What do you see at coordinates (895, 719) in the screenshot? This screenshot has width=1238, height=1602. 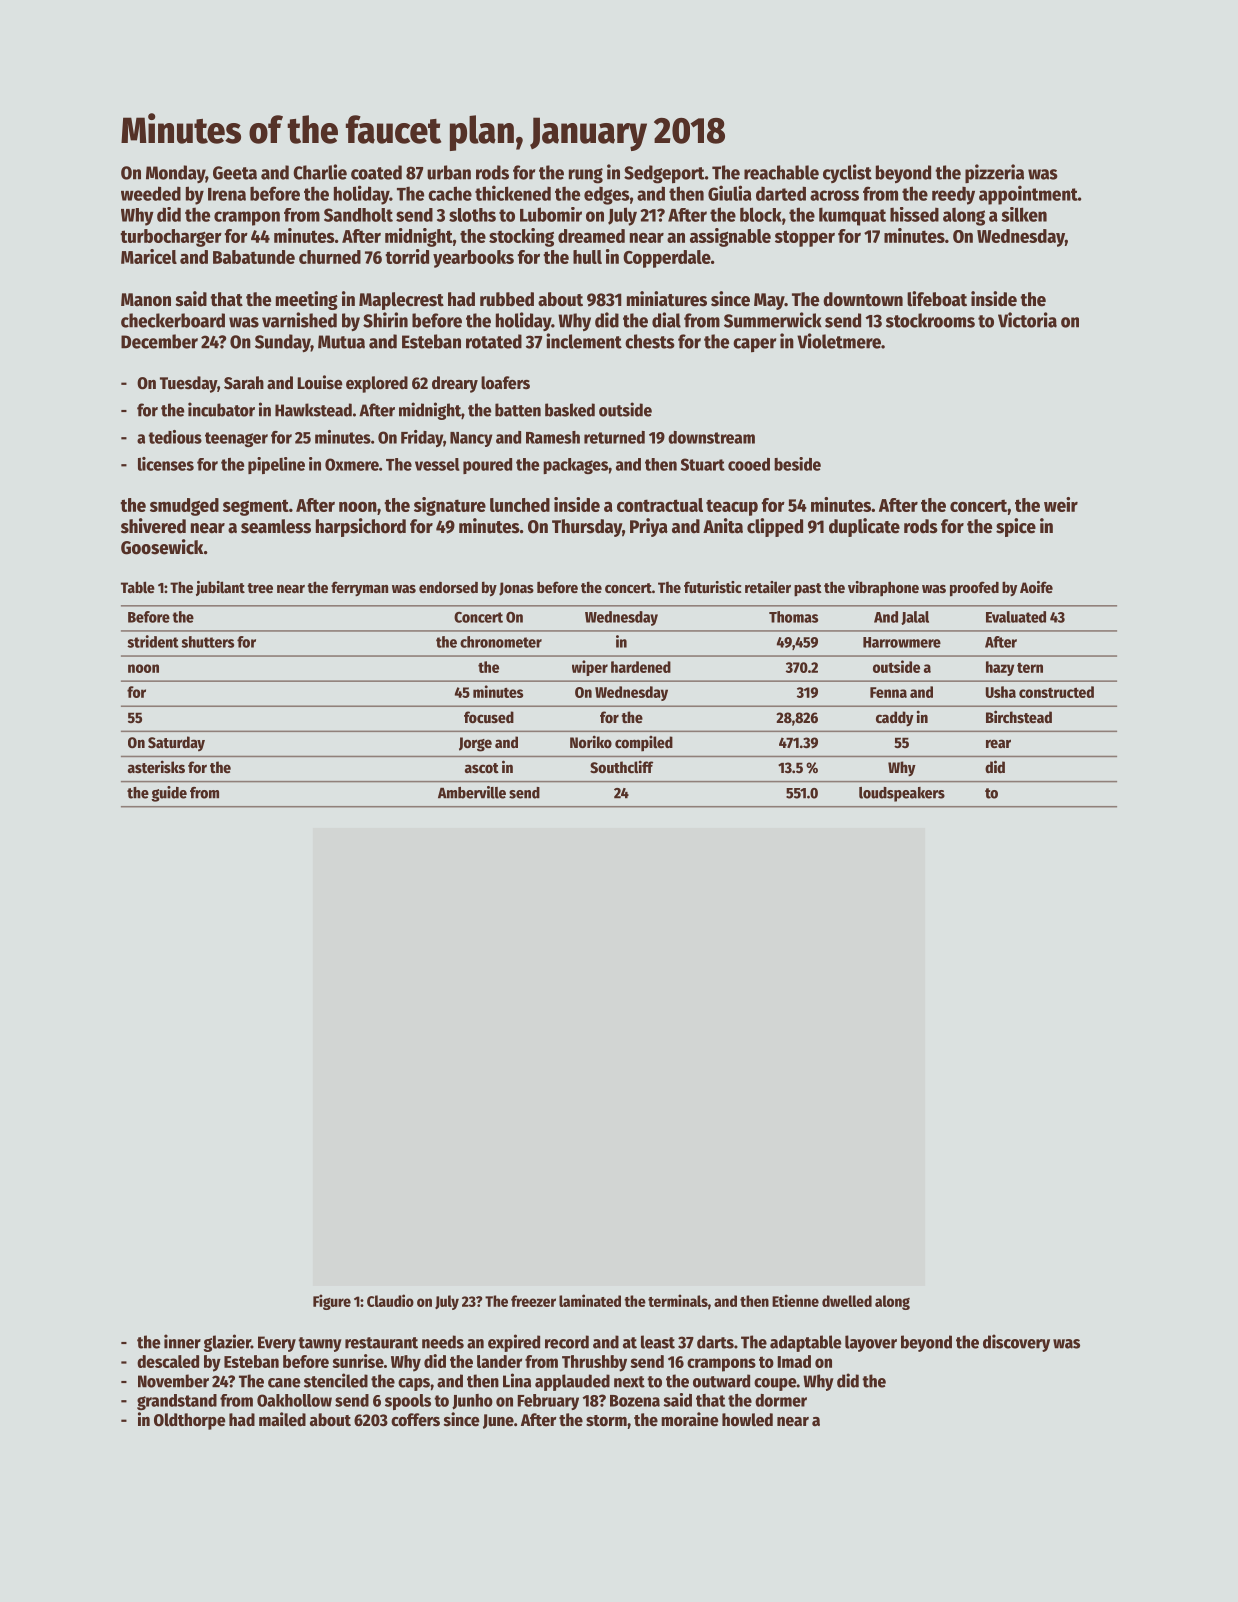 I see `caddy` at bounding box center [895, 719].
